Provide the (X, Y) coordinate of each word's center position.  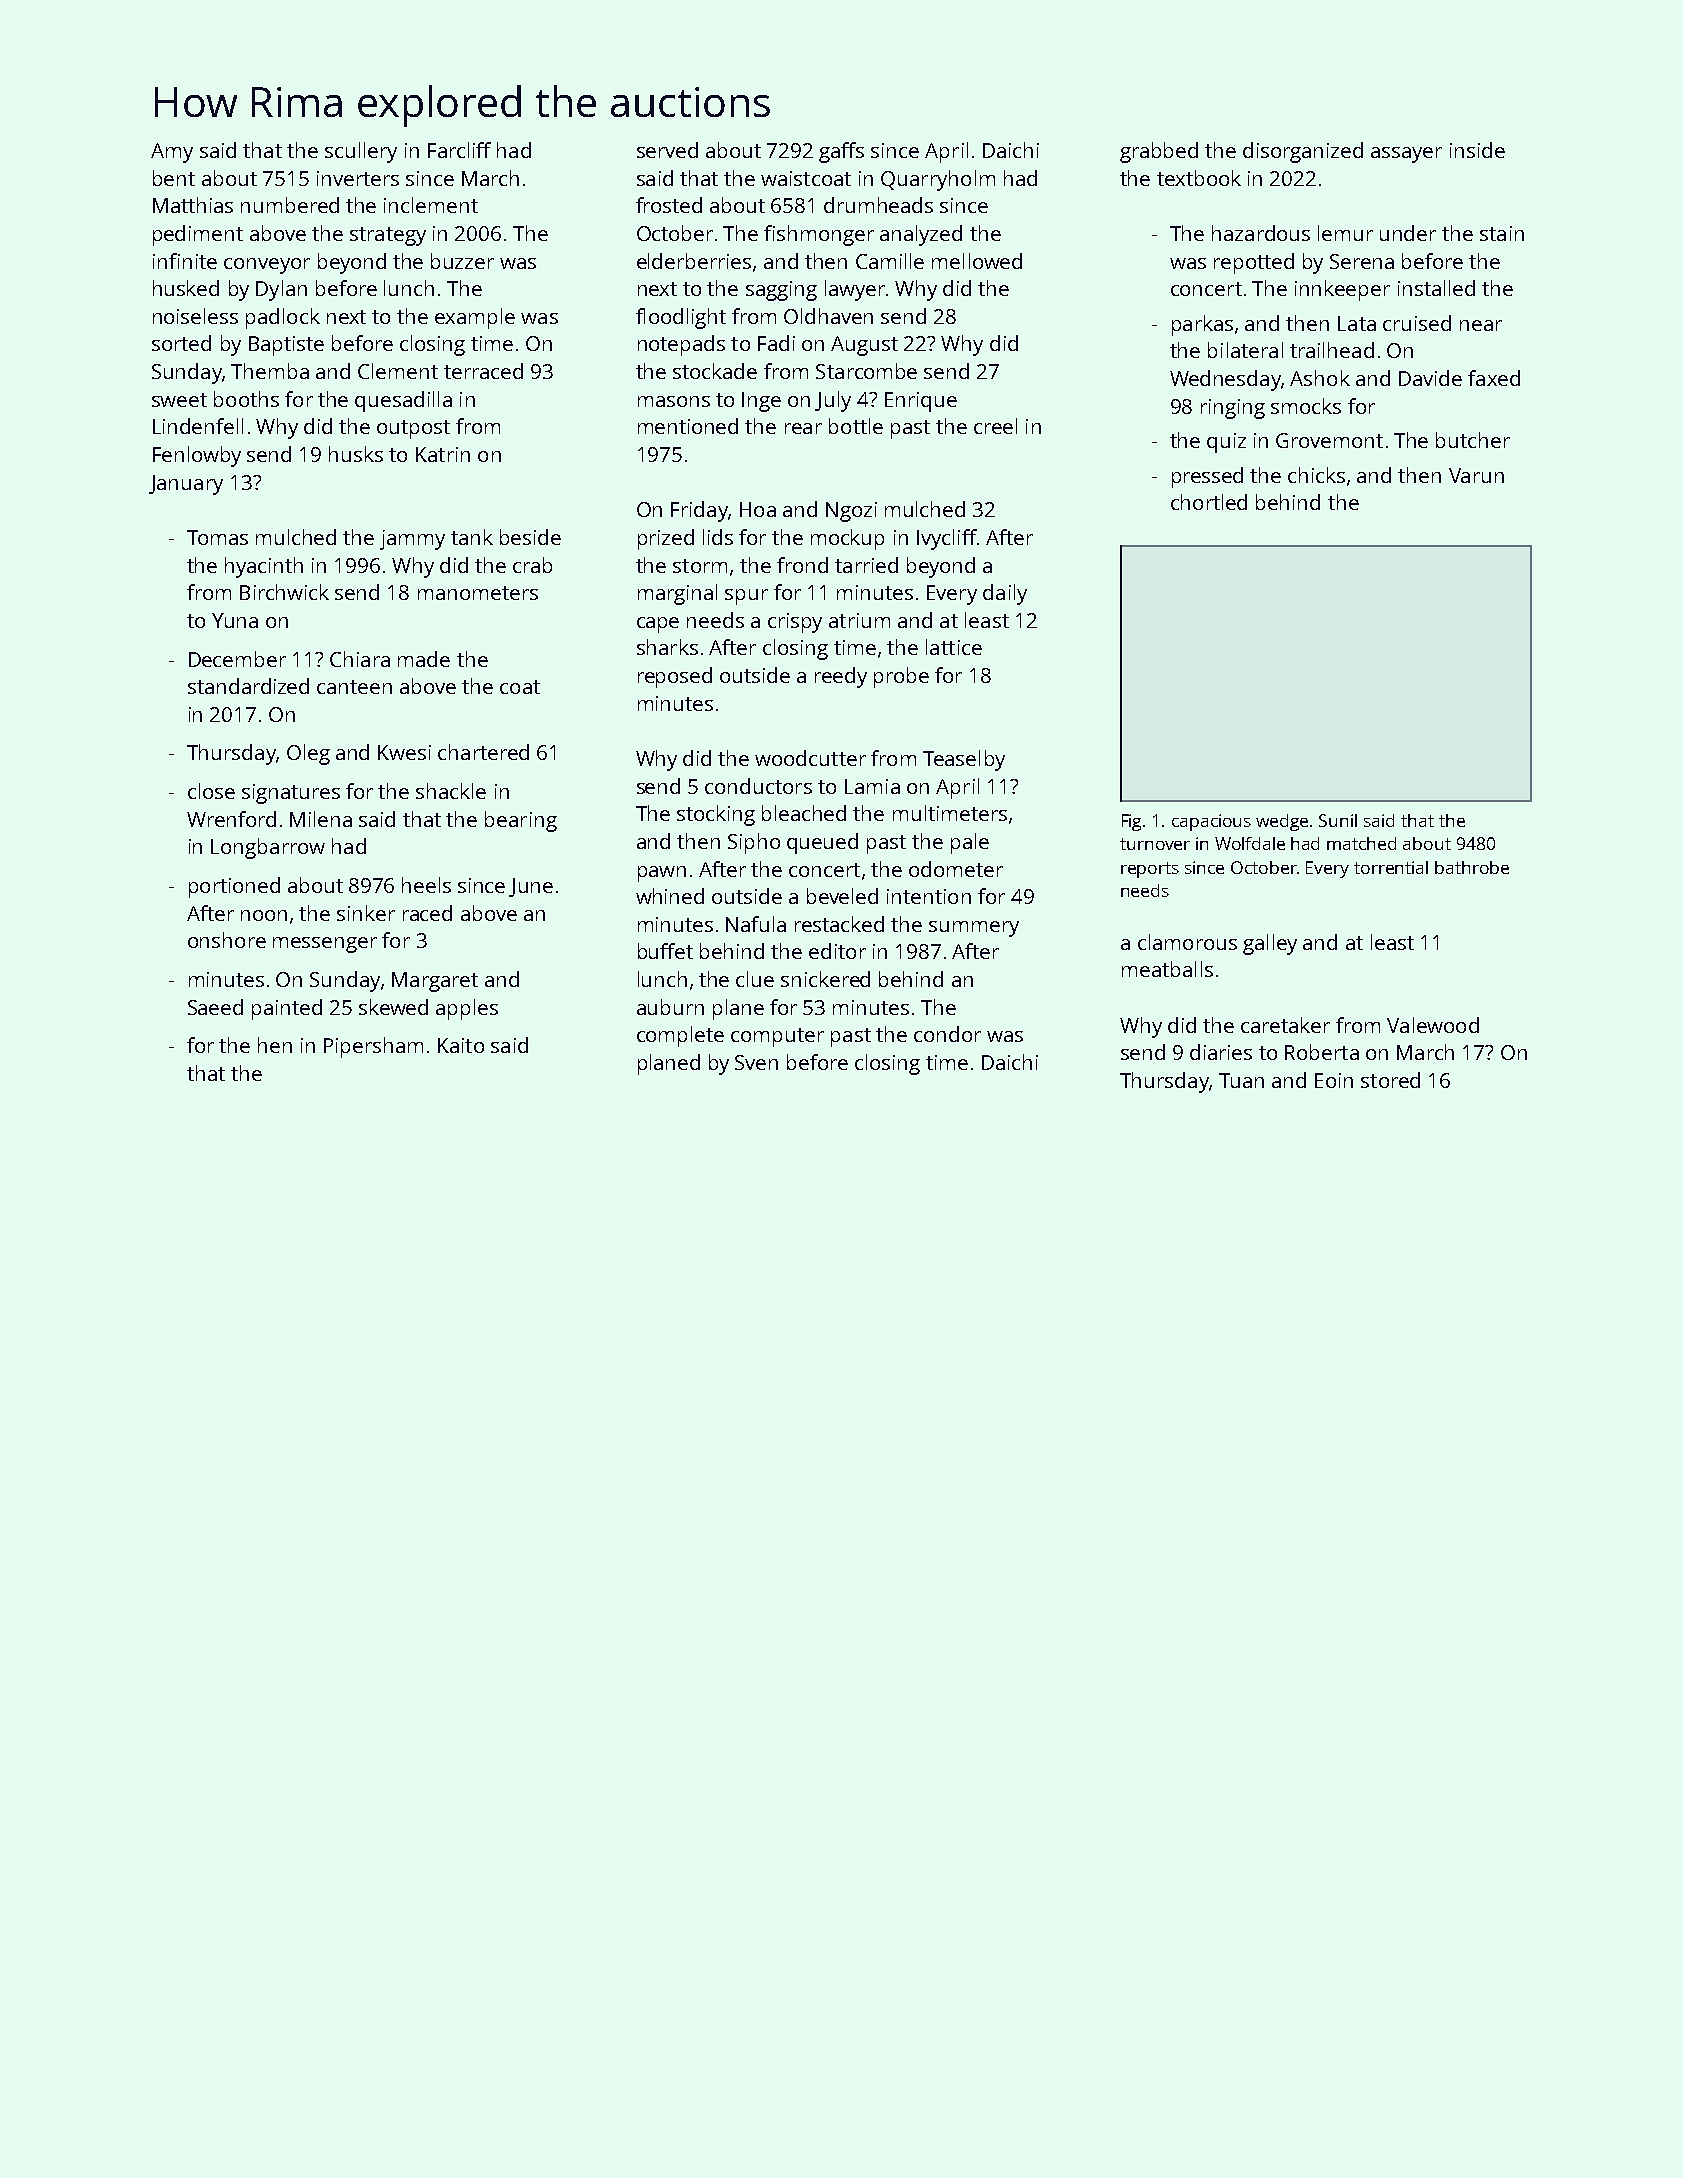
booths (246, 399)
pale (970, 843)
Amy (172, 153)
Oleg (308, 754)
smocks (1306, 406)
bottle (856, 426)
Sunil (1338, 820)
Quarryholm (938, 180)
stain (1502, 233)
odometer (956, 869)
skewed (393, 1007)
